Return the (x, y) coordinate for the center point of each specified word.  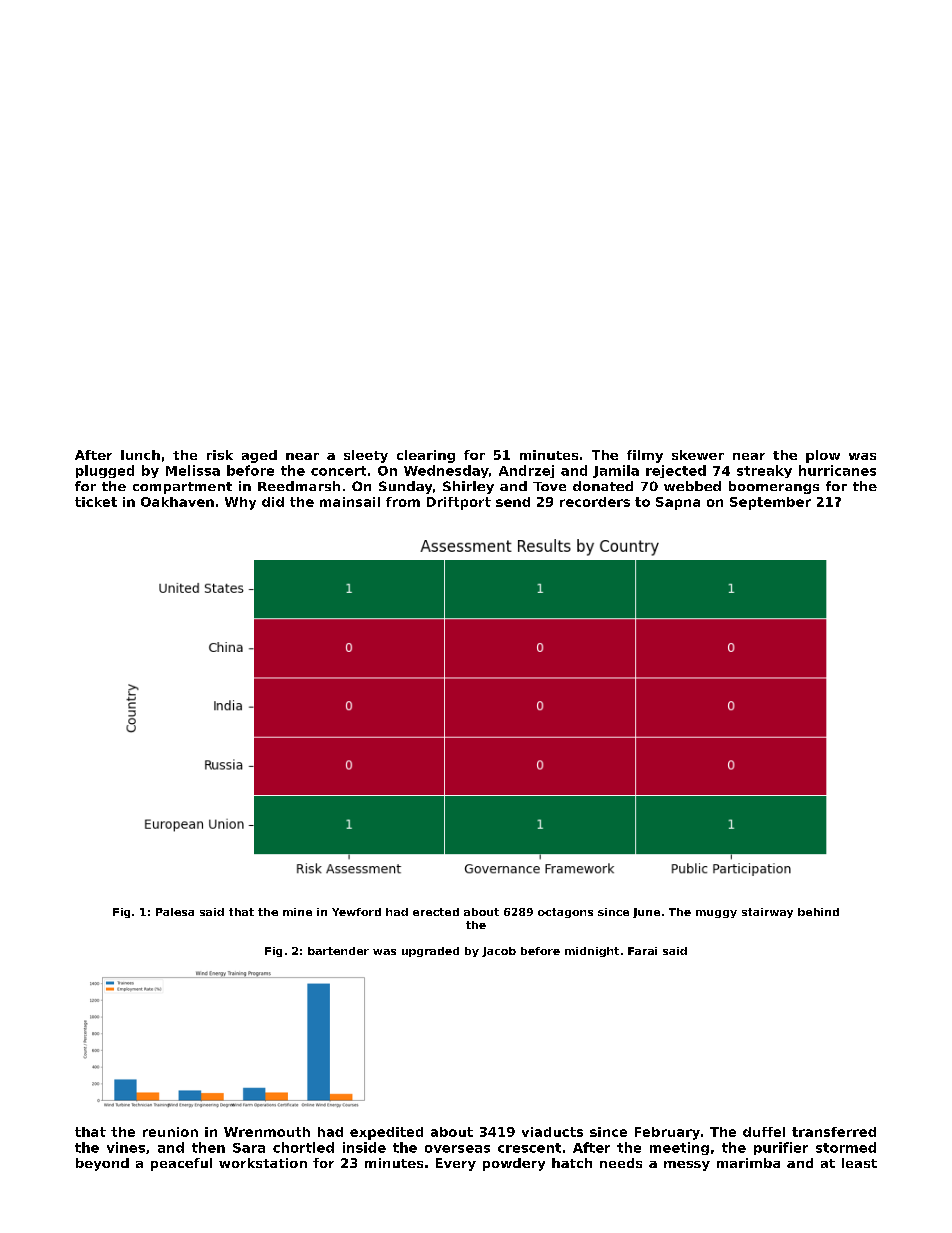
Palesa (175, 912)
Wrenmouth (267, 1132)
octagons (565, 913)
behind (818, 912)
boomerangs (774, 487)
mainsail (350, 502)
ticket (96, 502)
